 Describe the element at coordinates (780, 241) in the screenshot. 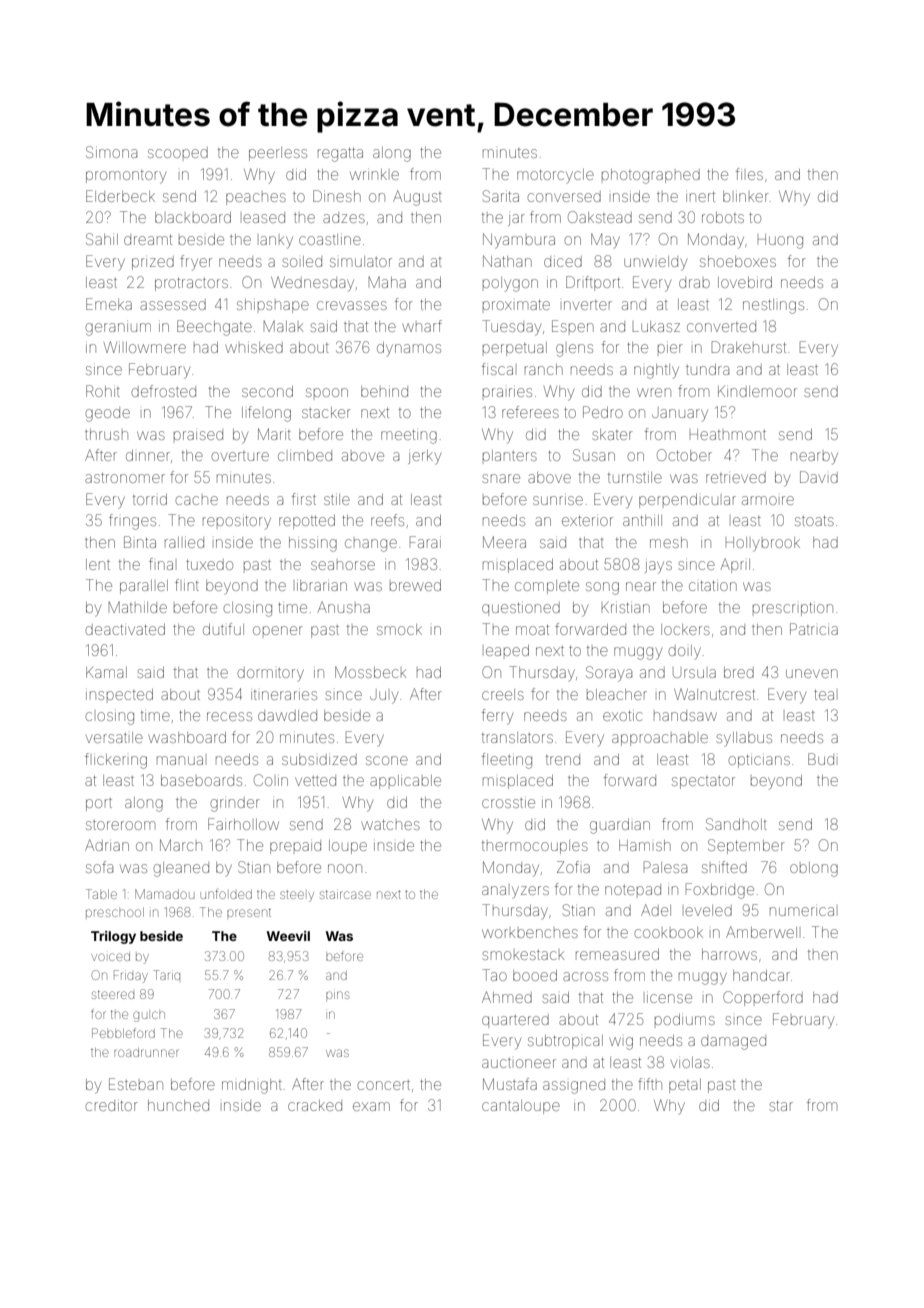

I see `Huong` at that location.
